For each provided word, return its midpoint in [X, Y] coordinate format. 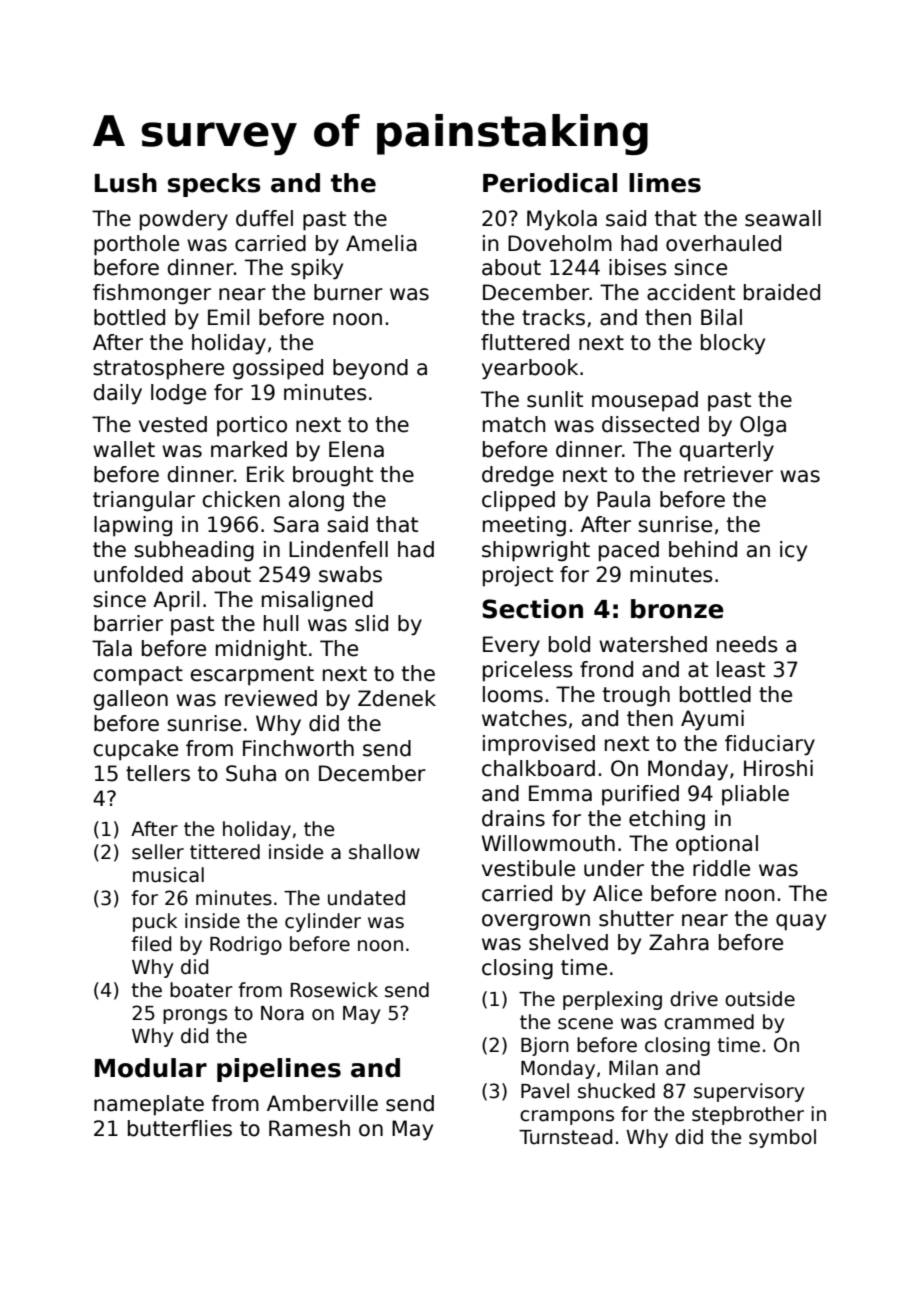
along [316, 501]
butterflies [180, 1128]
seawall [783, 218]
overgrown [536, 922]
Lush [126, 183]
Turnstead [565, 1137]
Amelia [381, 243]
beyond [370, 369]
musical [168, 875]
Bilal [721, 317]
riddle [721, 868]
